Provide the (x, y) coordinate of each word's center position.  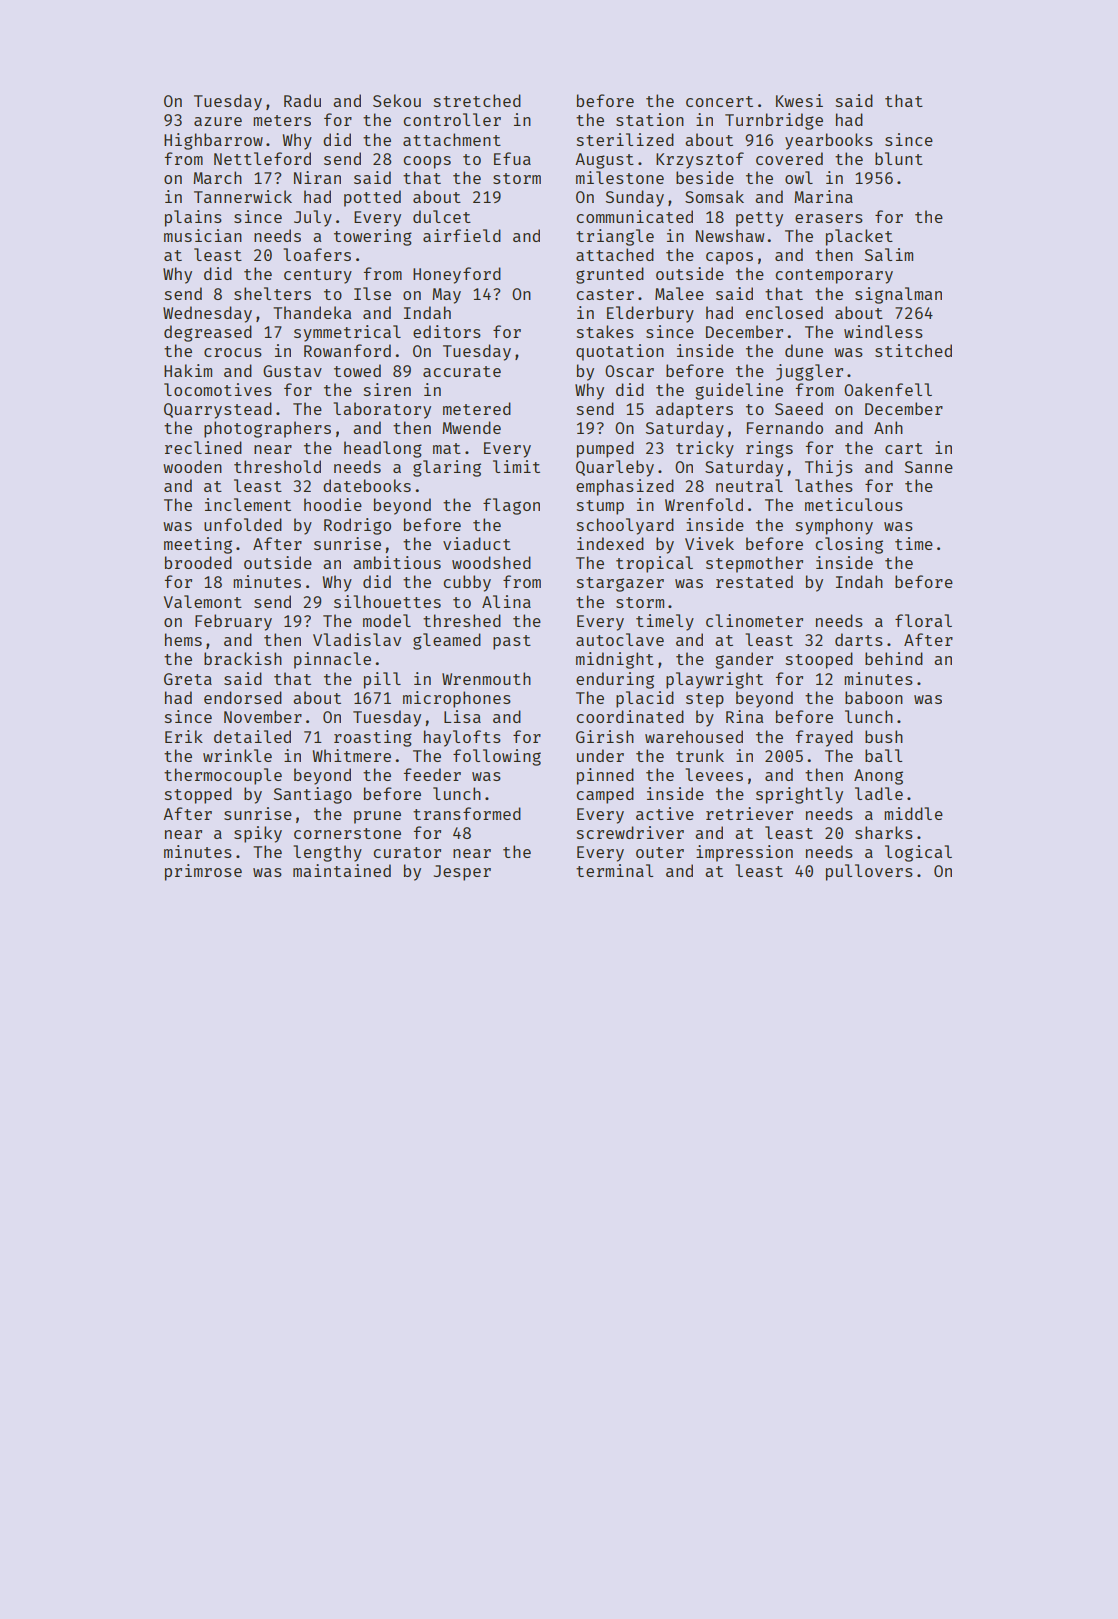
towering (373, 237)
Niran (317, 177)
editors (447, 331)
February (233, 622)
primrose (203, 872)
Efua (512, 158)
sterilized (625, 139)
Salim (889, 254)
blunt (899, 158)
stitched (913, 350)
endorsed (243, 697)
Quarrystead (218, 410)
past (512, 642)
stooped (819, 660)
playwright (714, 680)
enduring (615, 680)
